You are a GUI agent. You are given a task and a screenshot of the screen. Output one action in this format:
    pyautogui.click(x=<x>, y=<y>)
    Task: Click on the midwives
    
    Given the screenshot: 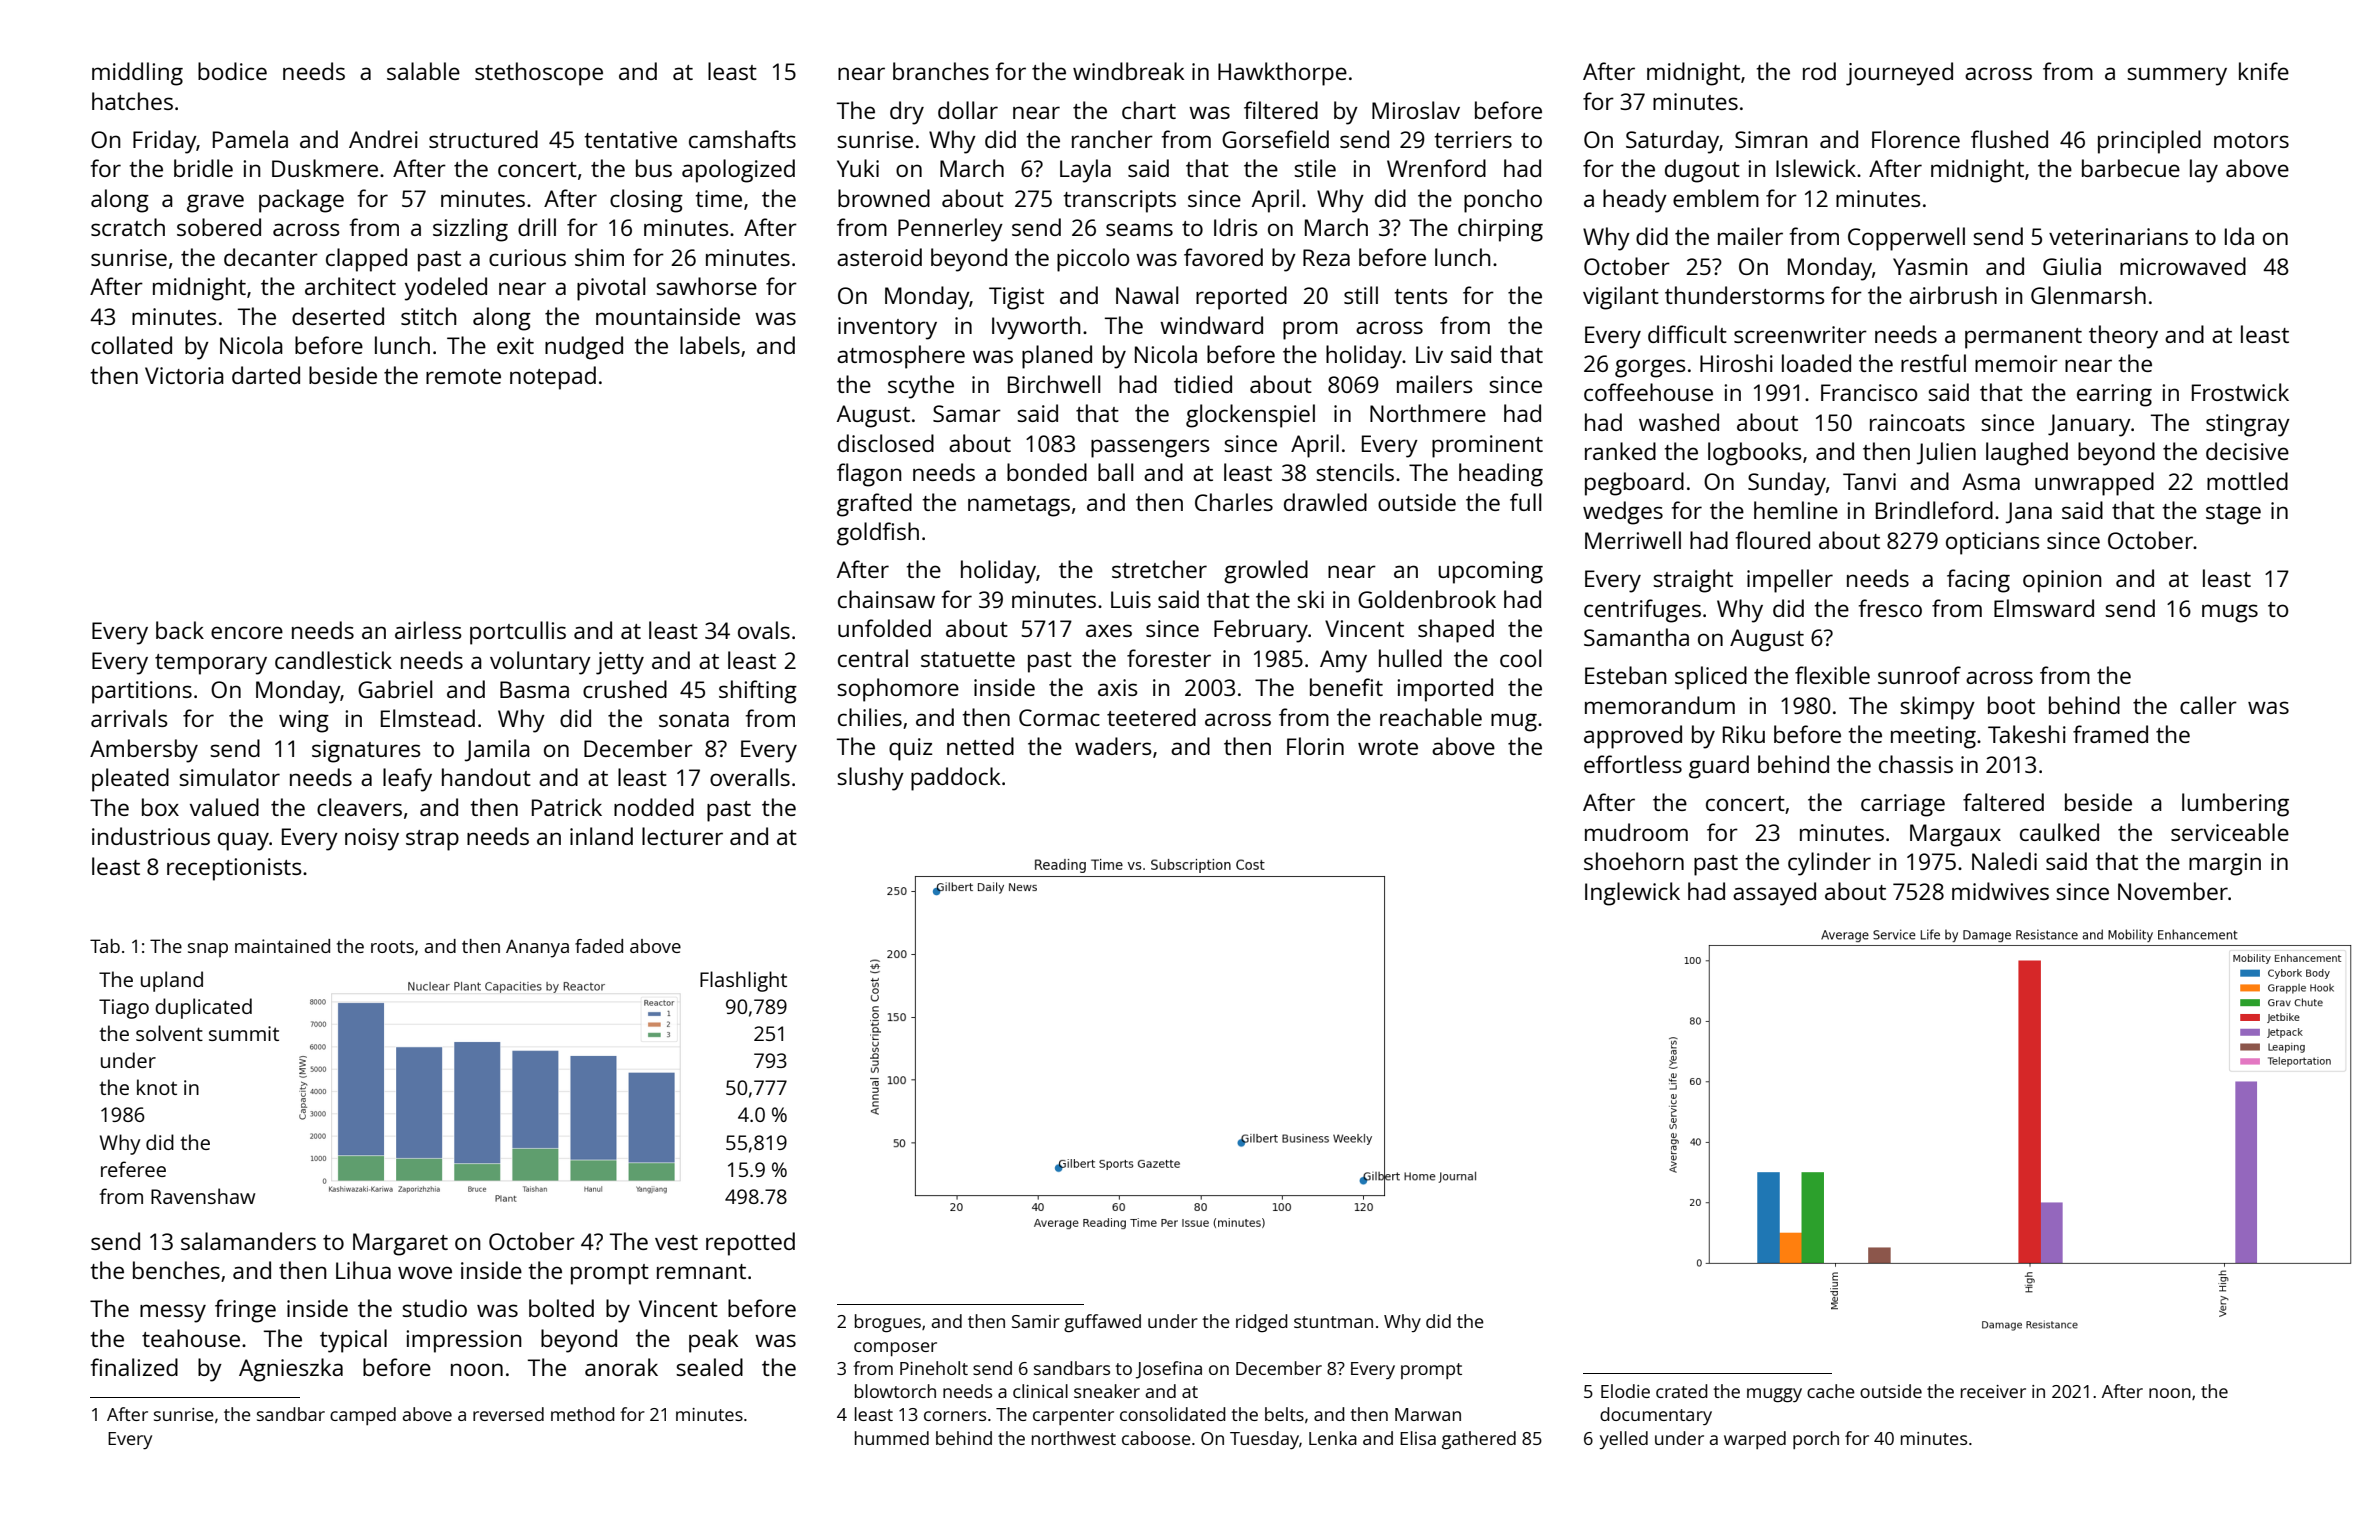 What is the action you would take?
    pyautogui.click(x=2000, y=891)
